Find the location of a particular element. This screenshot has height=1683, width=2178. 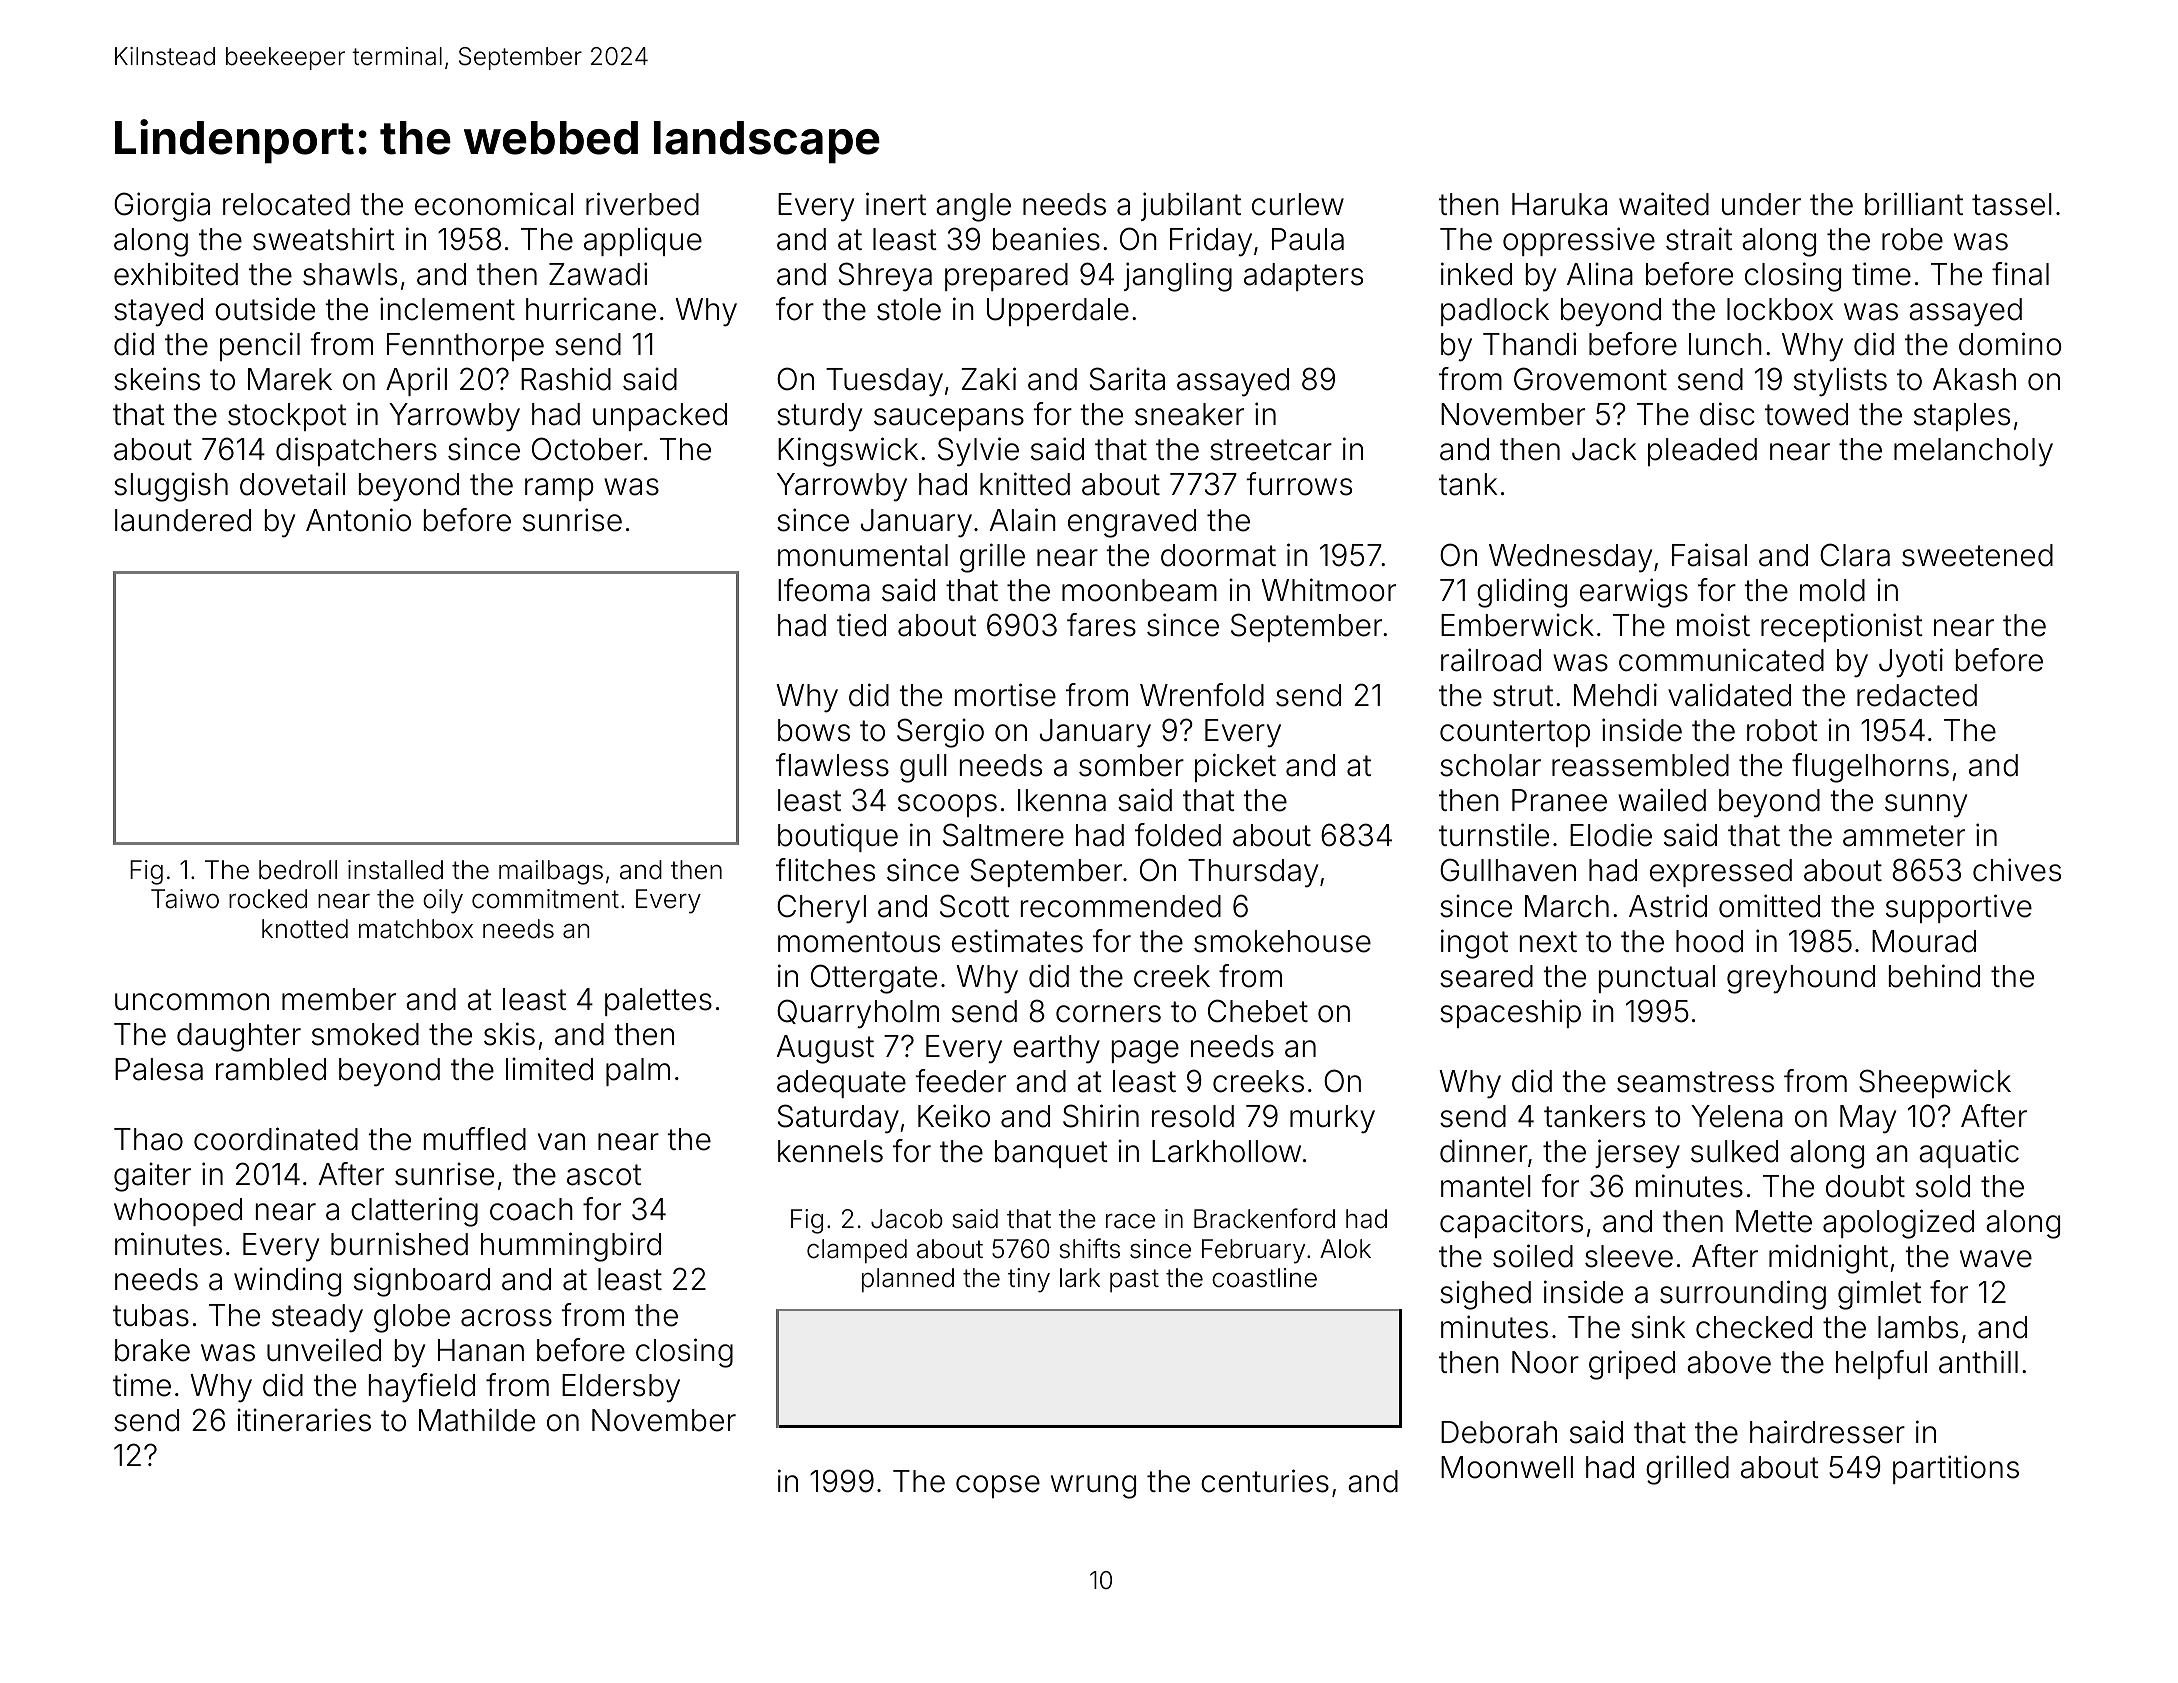

Grovemont is located at coordinates (1590, 379).
